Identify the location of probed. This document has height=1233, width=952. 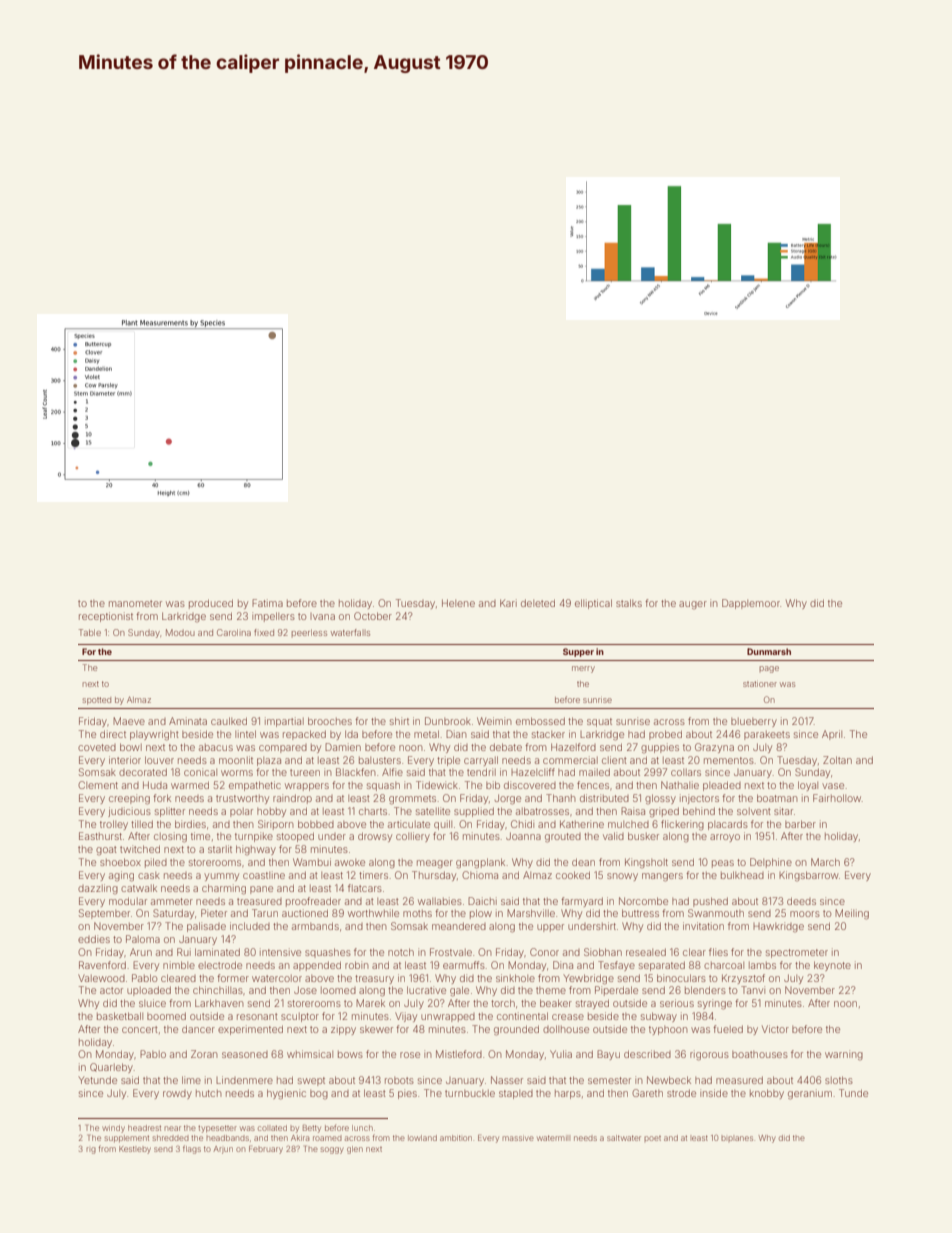
(665, 735).
